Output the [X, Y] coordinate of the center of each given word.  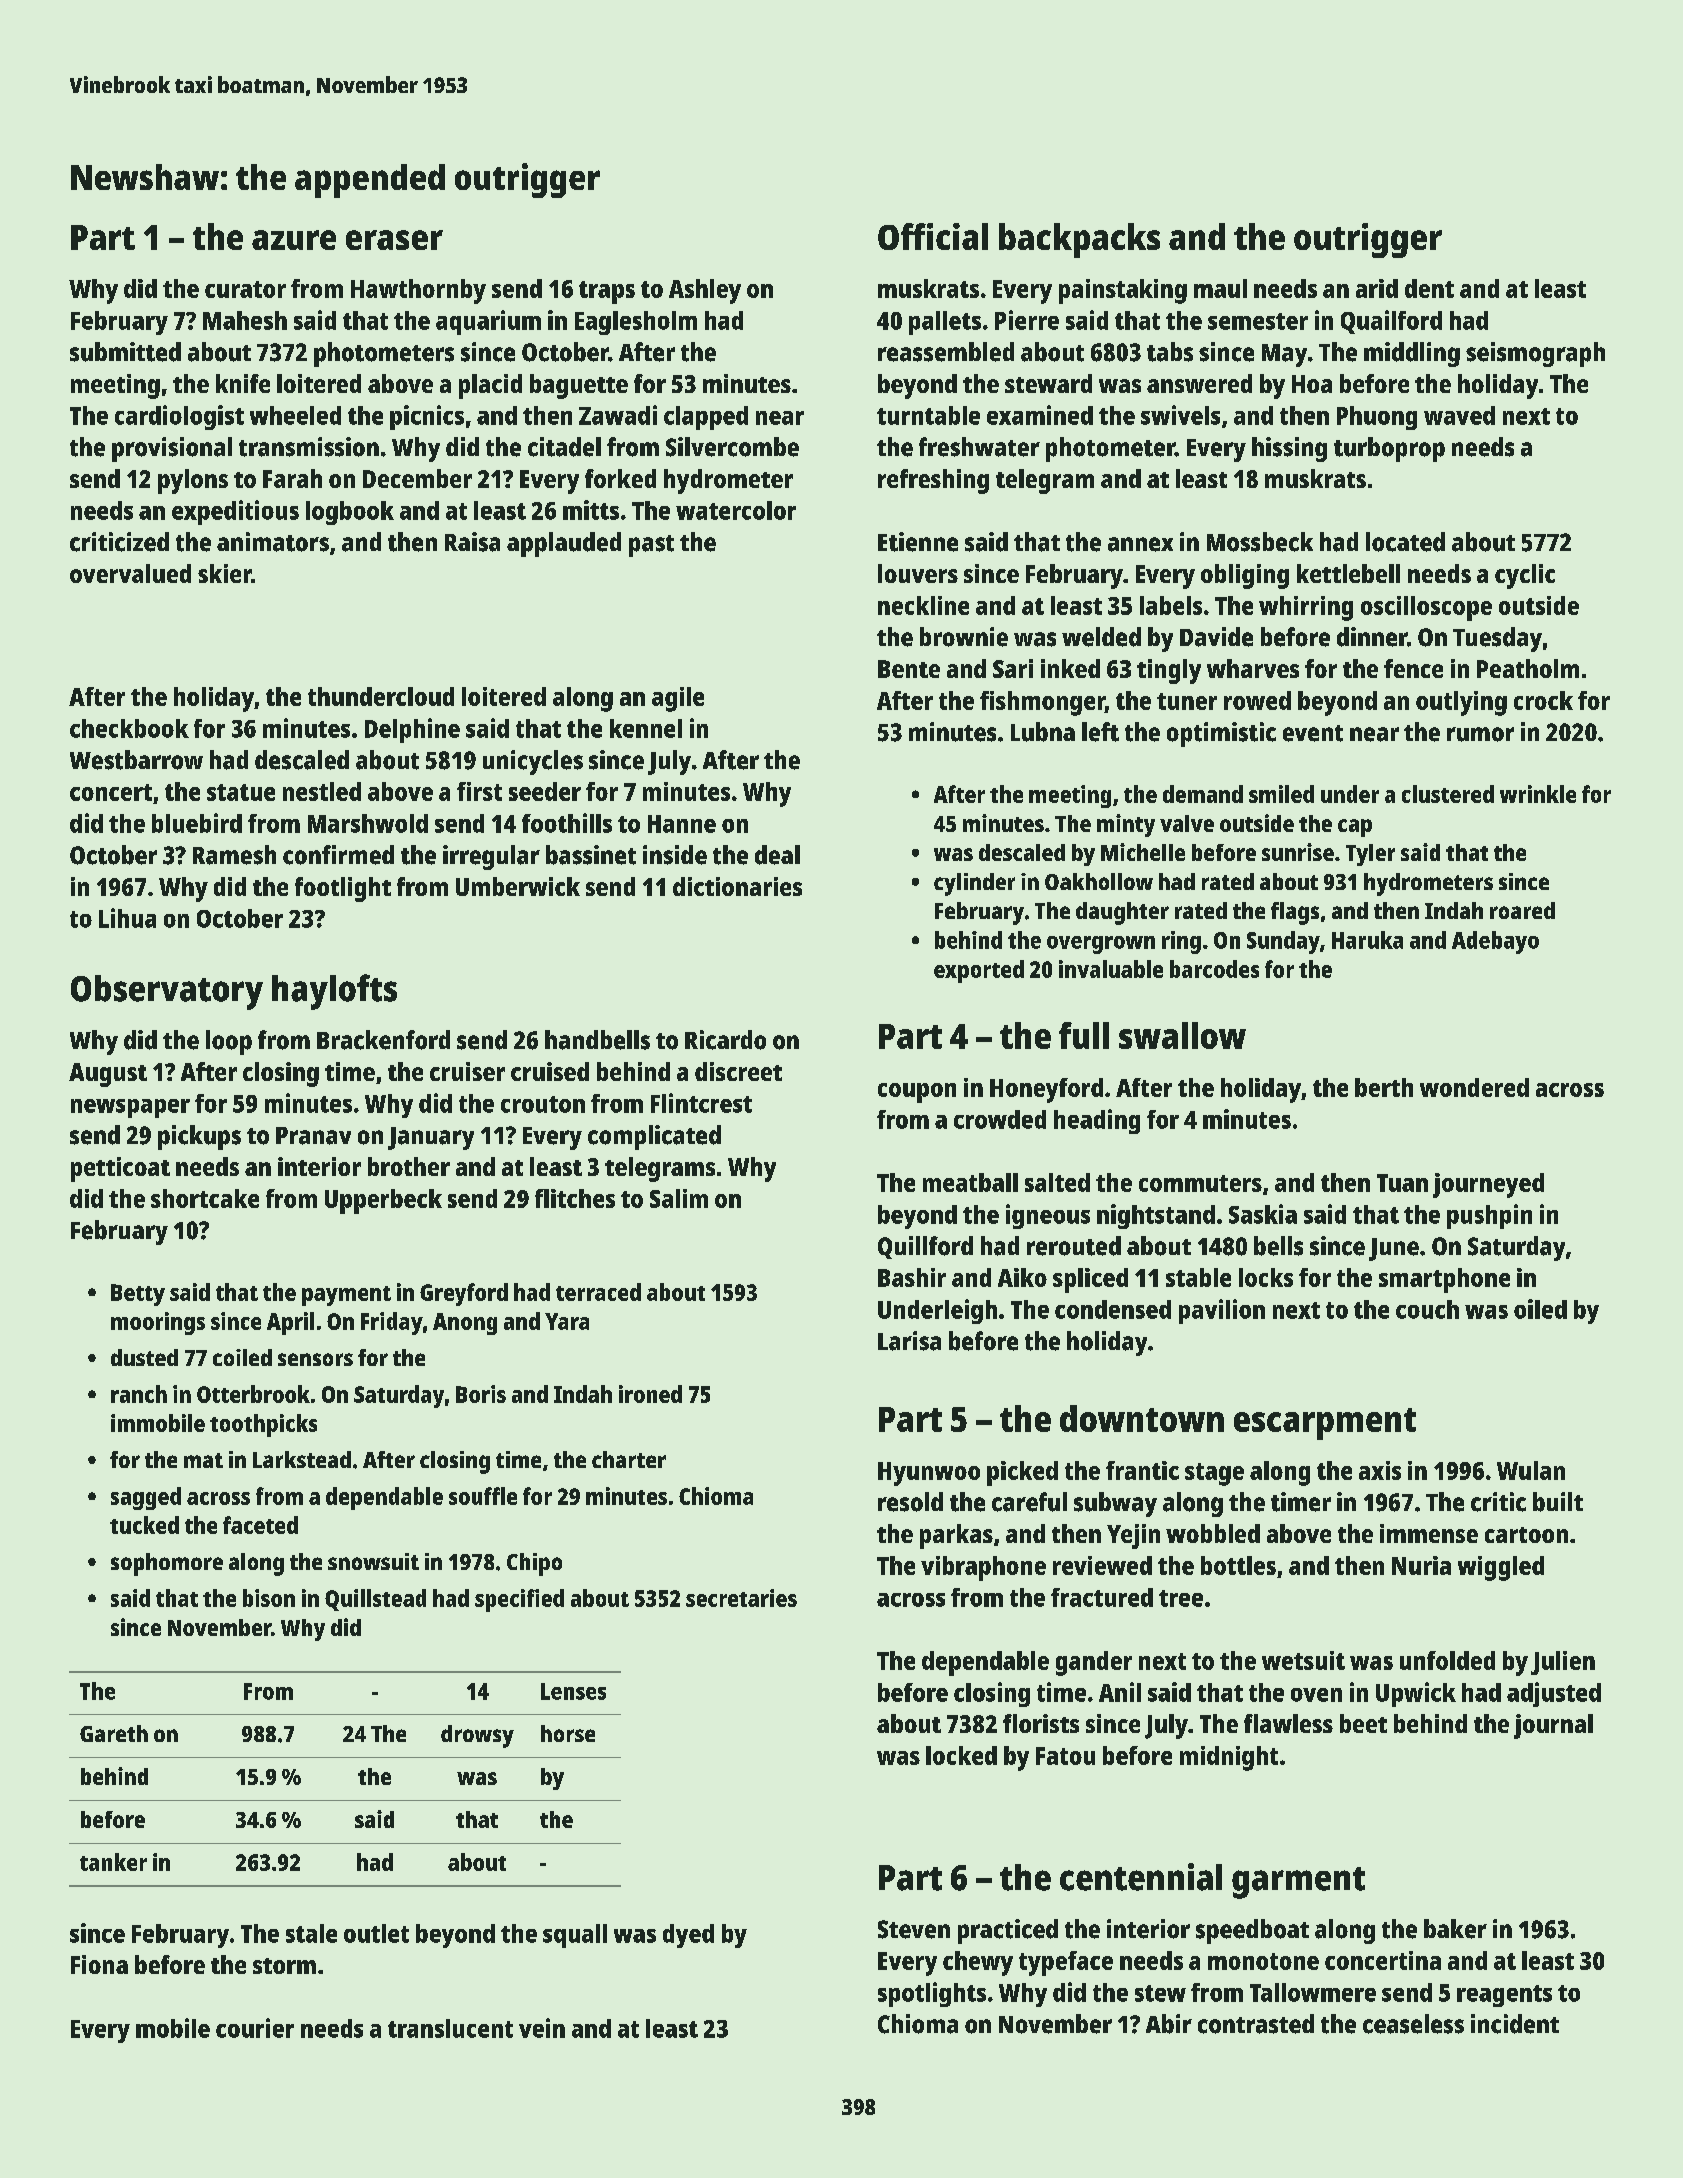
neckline [923, 605]
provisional [172, 449]
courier [255, 2028]
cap [1355, 828]
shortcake [205, 1198]
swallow [1182, 1035]
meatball [970, 1182]
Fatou [1065, 1756]
